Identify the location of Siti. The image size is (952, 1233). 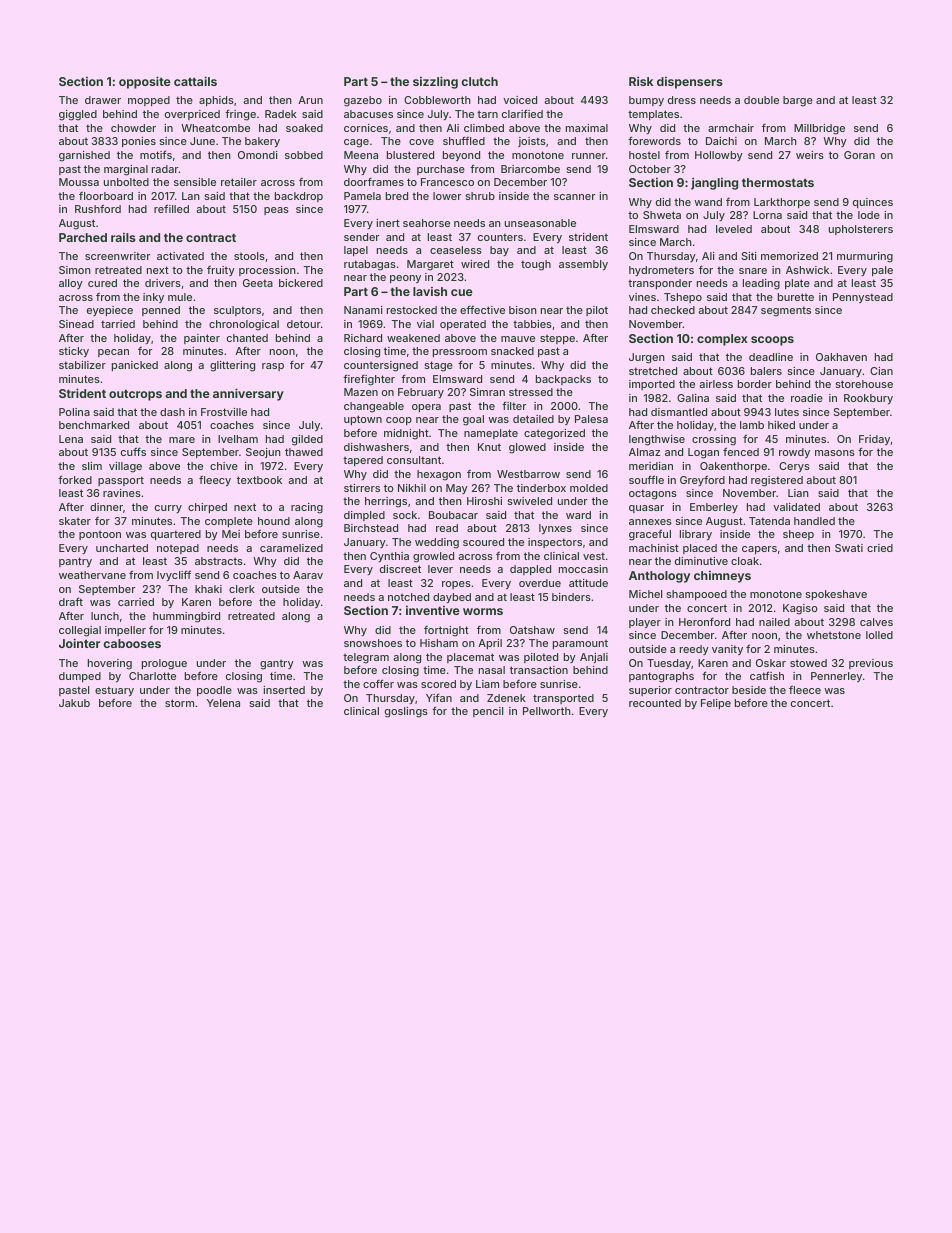
(749, 256).
